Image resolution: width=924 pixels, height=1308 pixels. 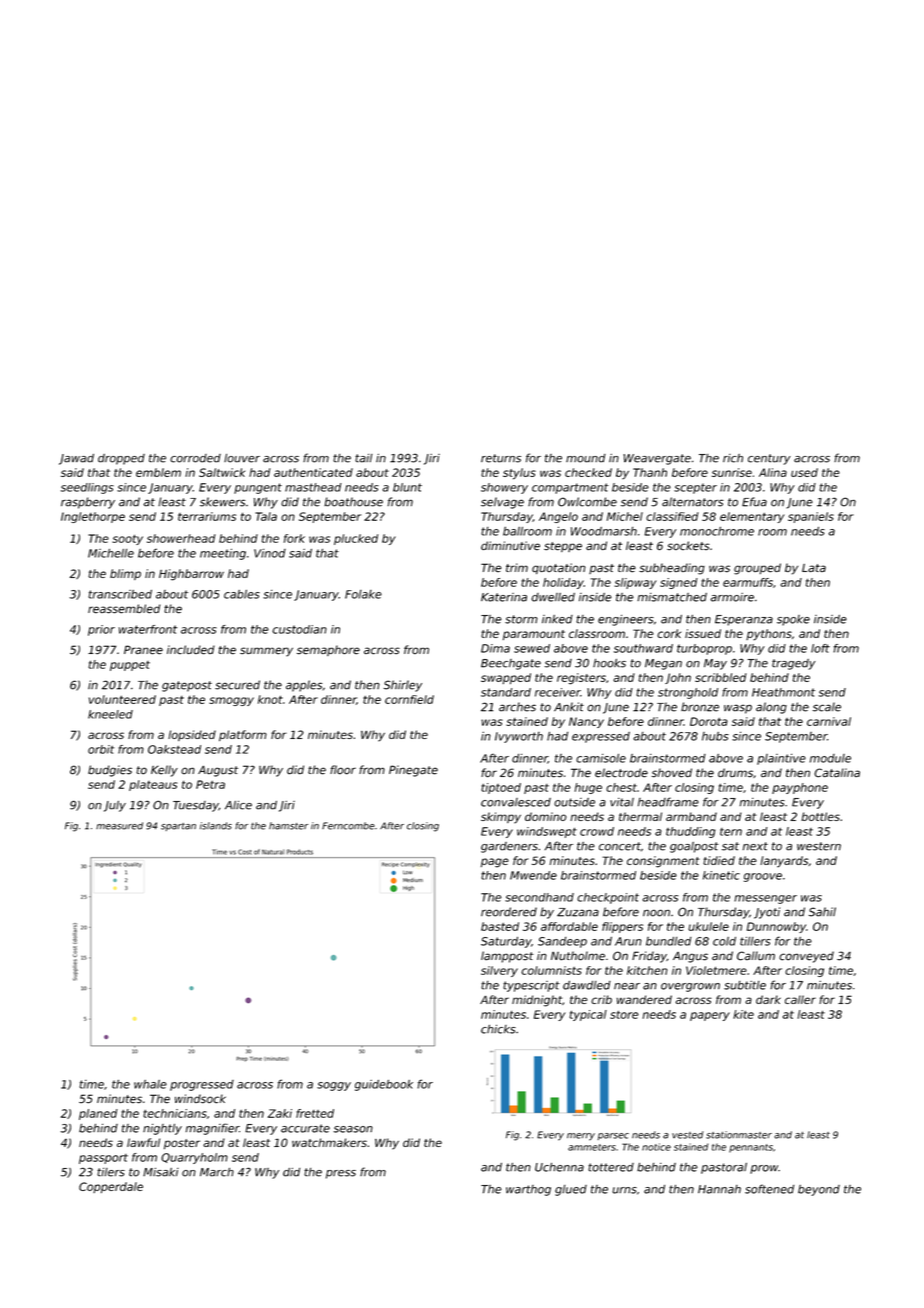 What do you see at coordinates (528, 1190) in the screenshot?
I see `warthog` at bounding box center [528, 1190].
